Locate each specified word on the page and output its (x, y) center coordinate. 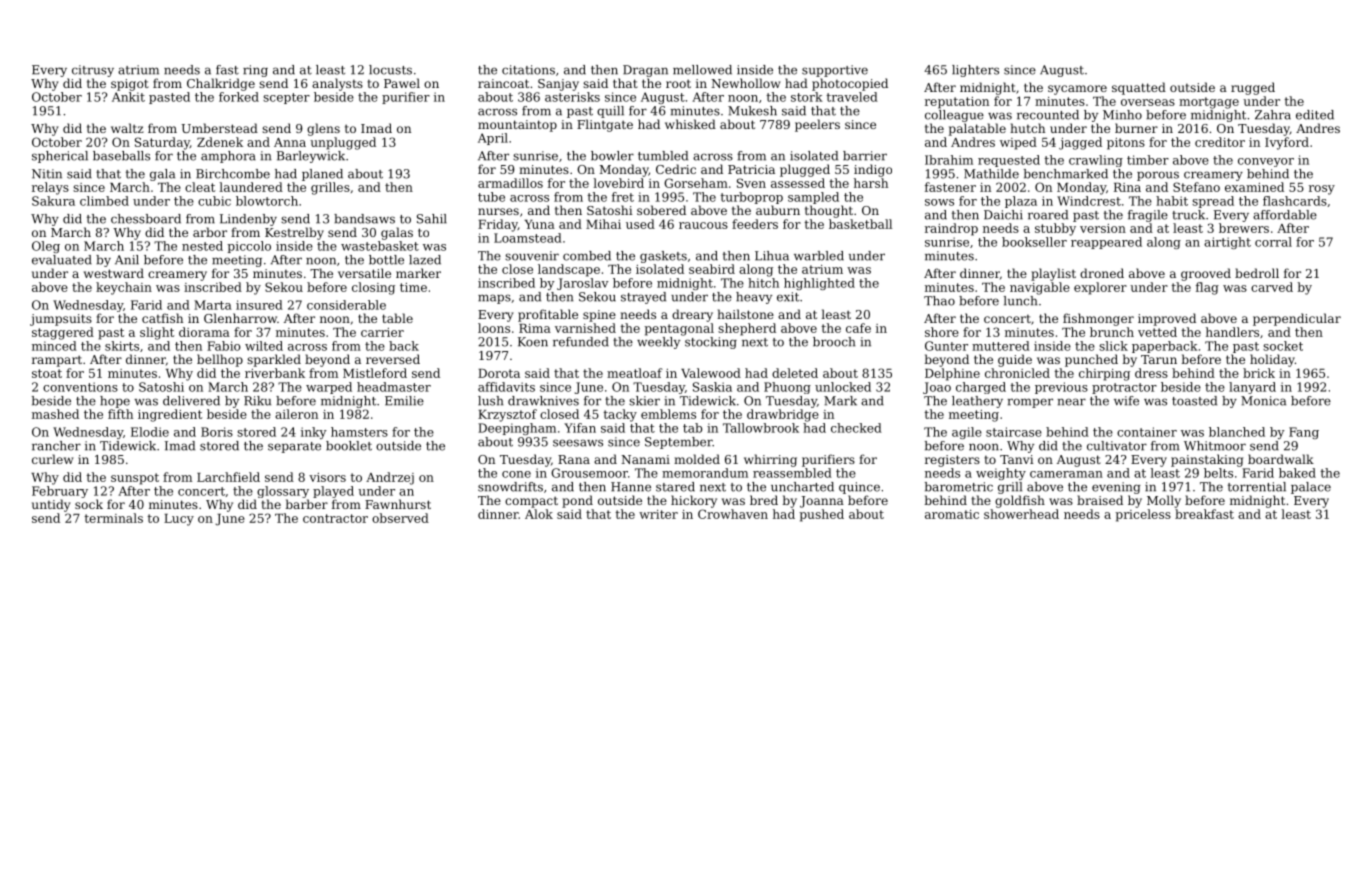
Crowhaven (733, 514)
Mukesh (752, 111)
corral (1273, 242)
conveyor (1266, 162)
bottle (386, 260)
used (640, 224)
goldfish (1020, 501)
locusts (390, 70)
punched (1091, 360)
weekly (658, 343)
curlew (53, 459)
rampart (57, 361)
